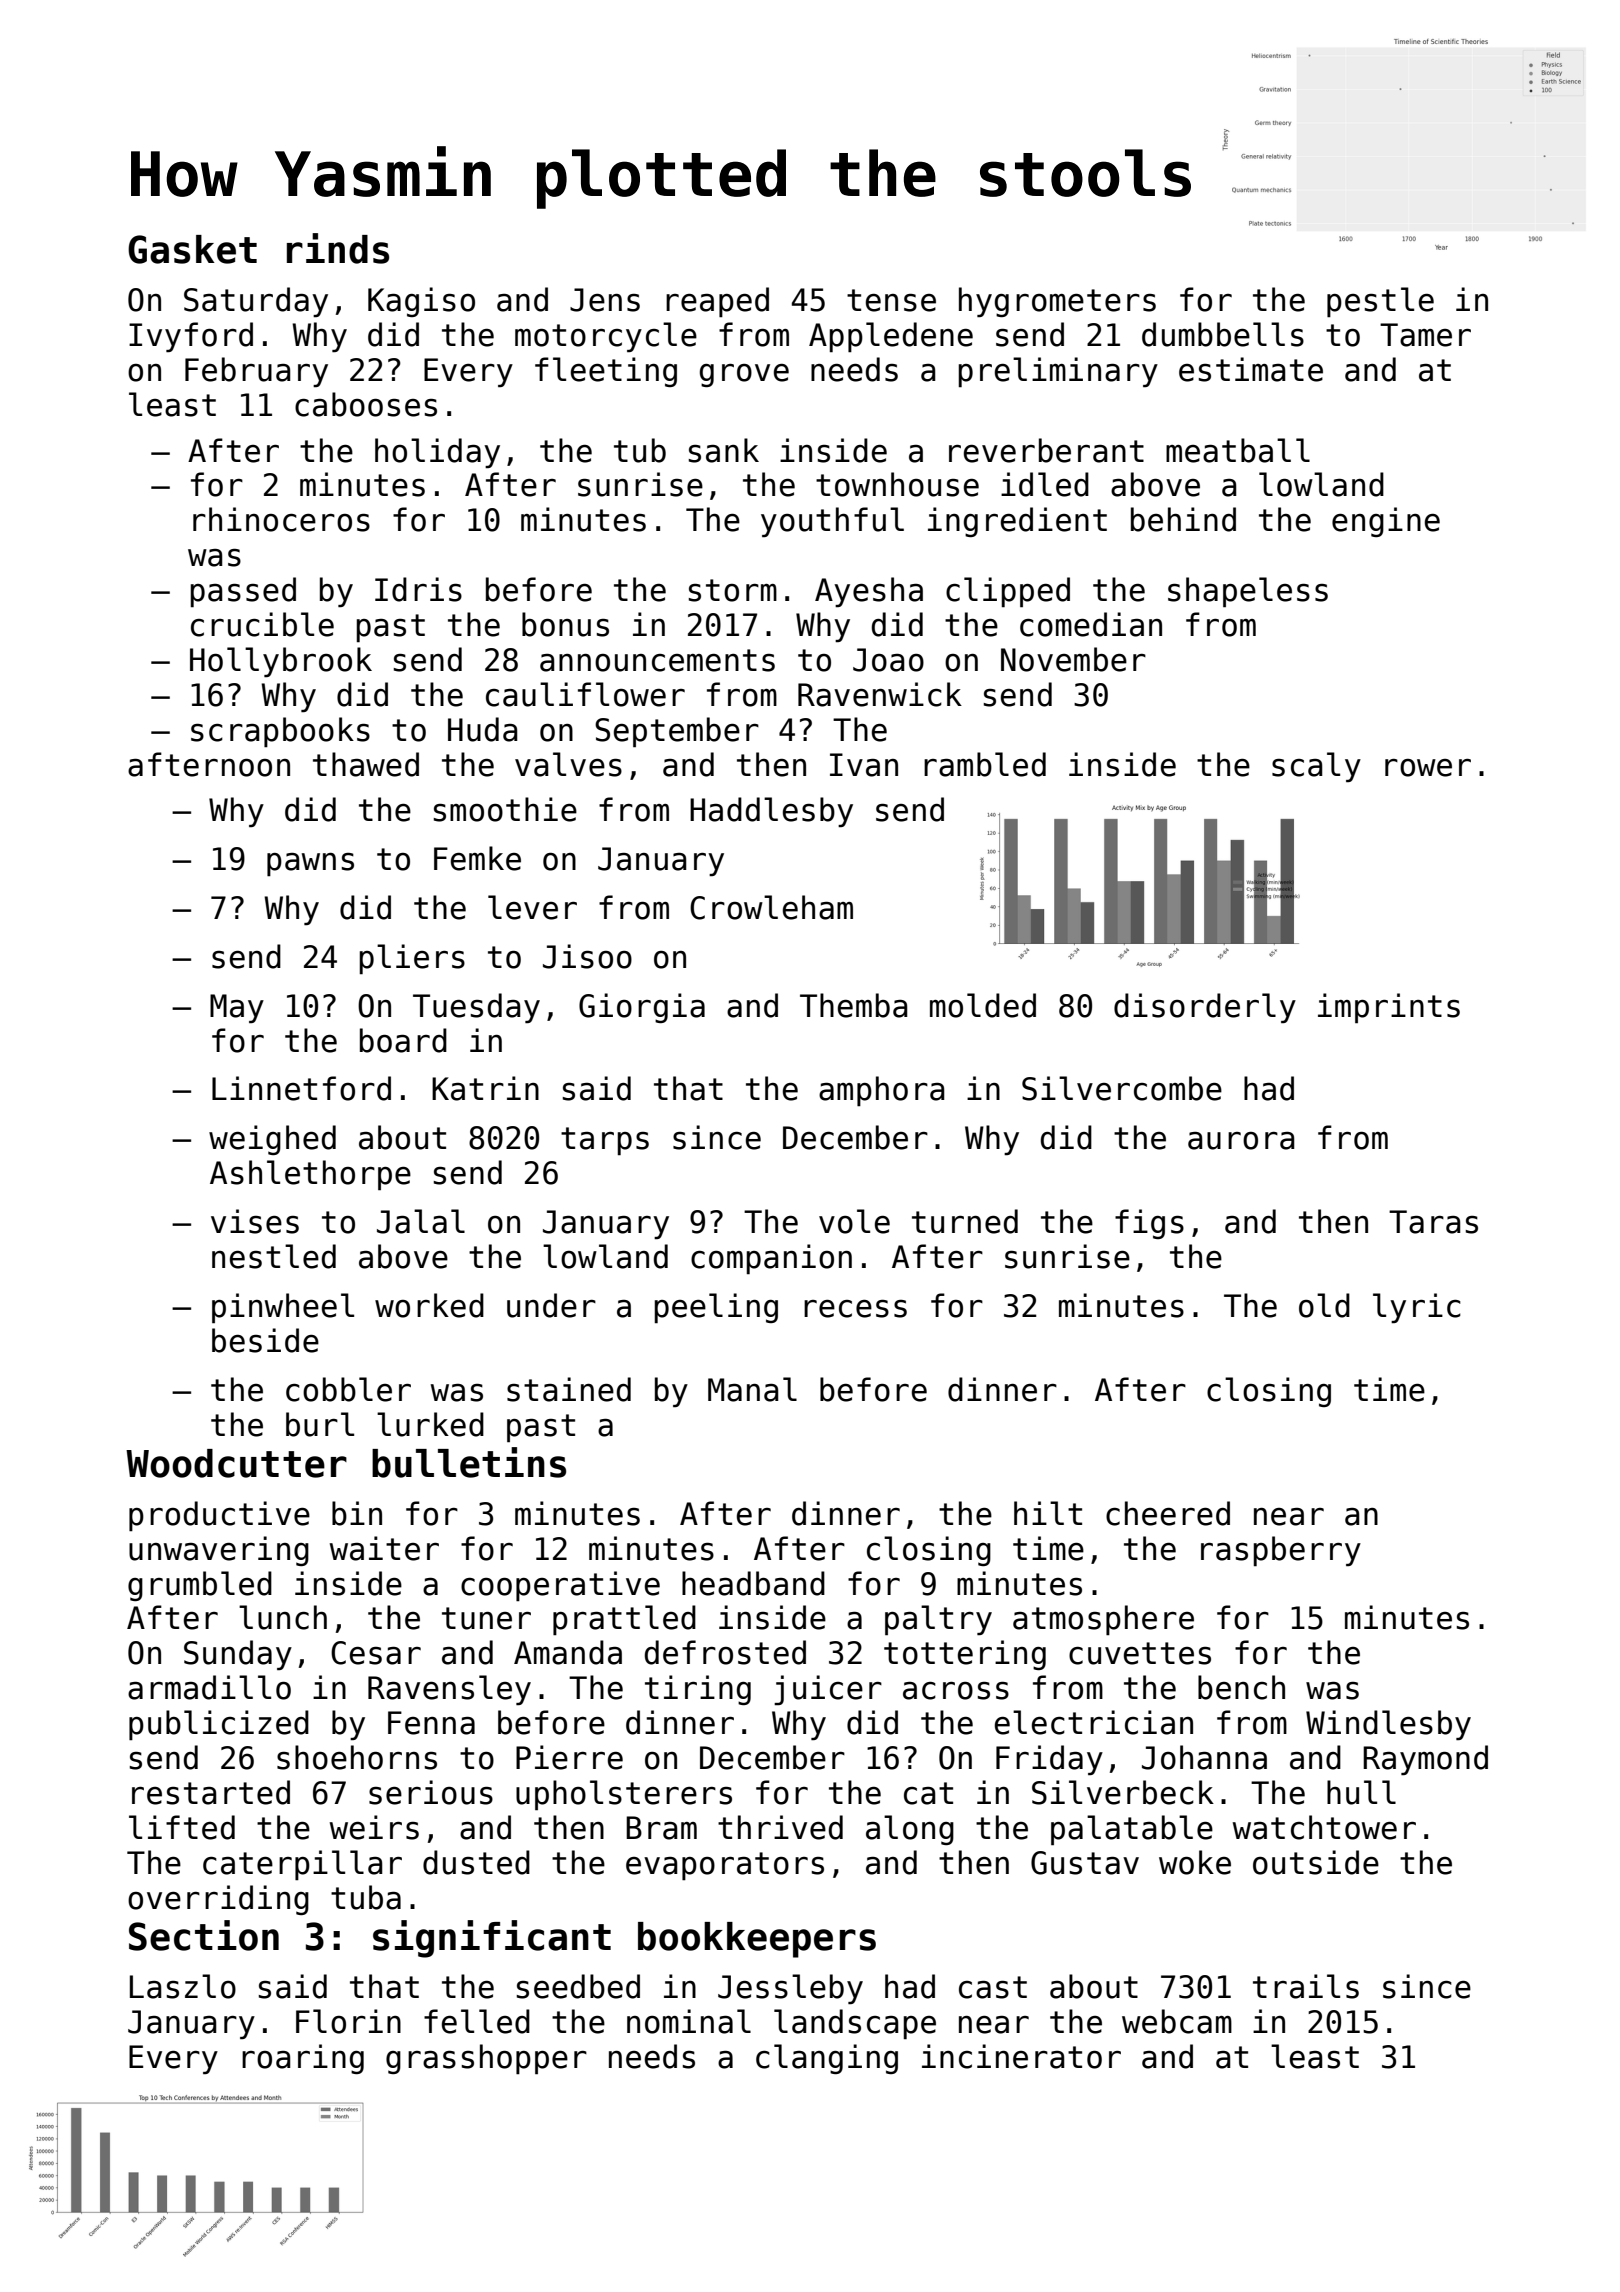 The width and height of the screenshot is (1620, 2292). What do you see at coordinates (771, 907) in the screenshot?
I see `Crowleham` at bounding box center [771, 907].
